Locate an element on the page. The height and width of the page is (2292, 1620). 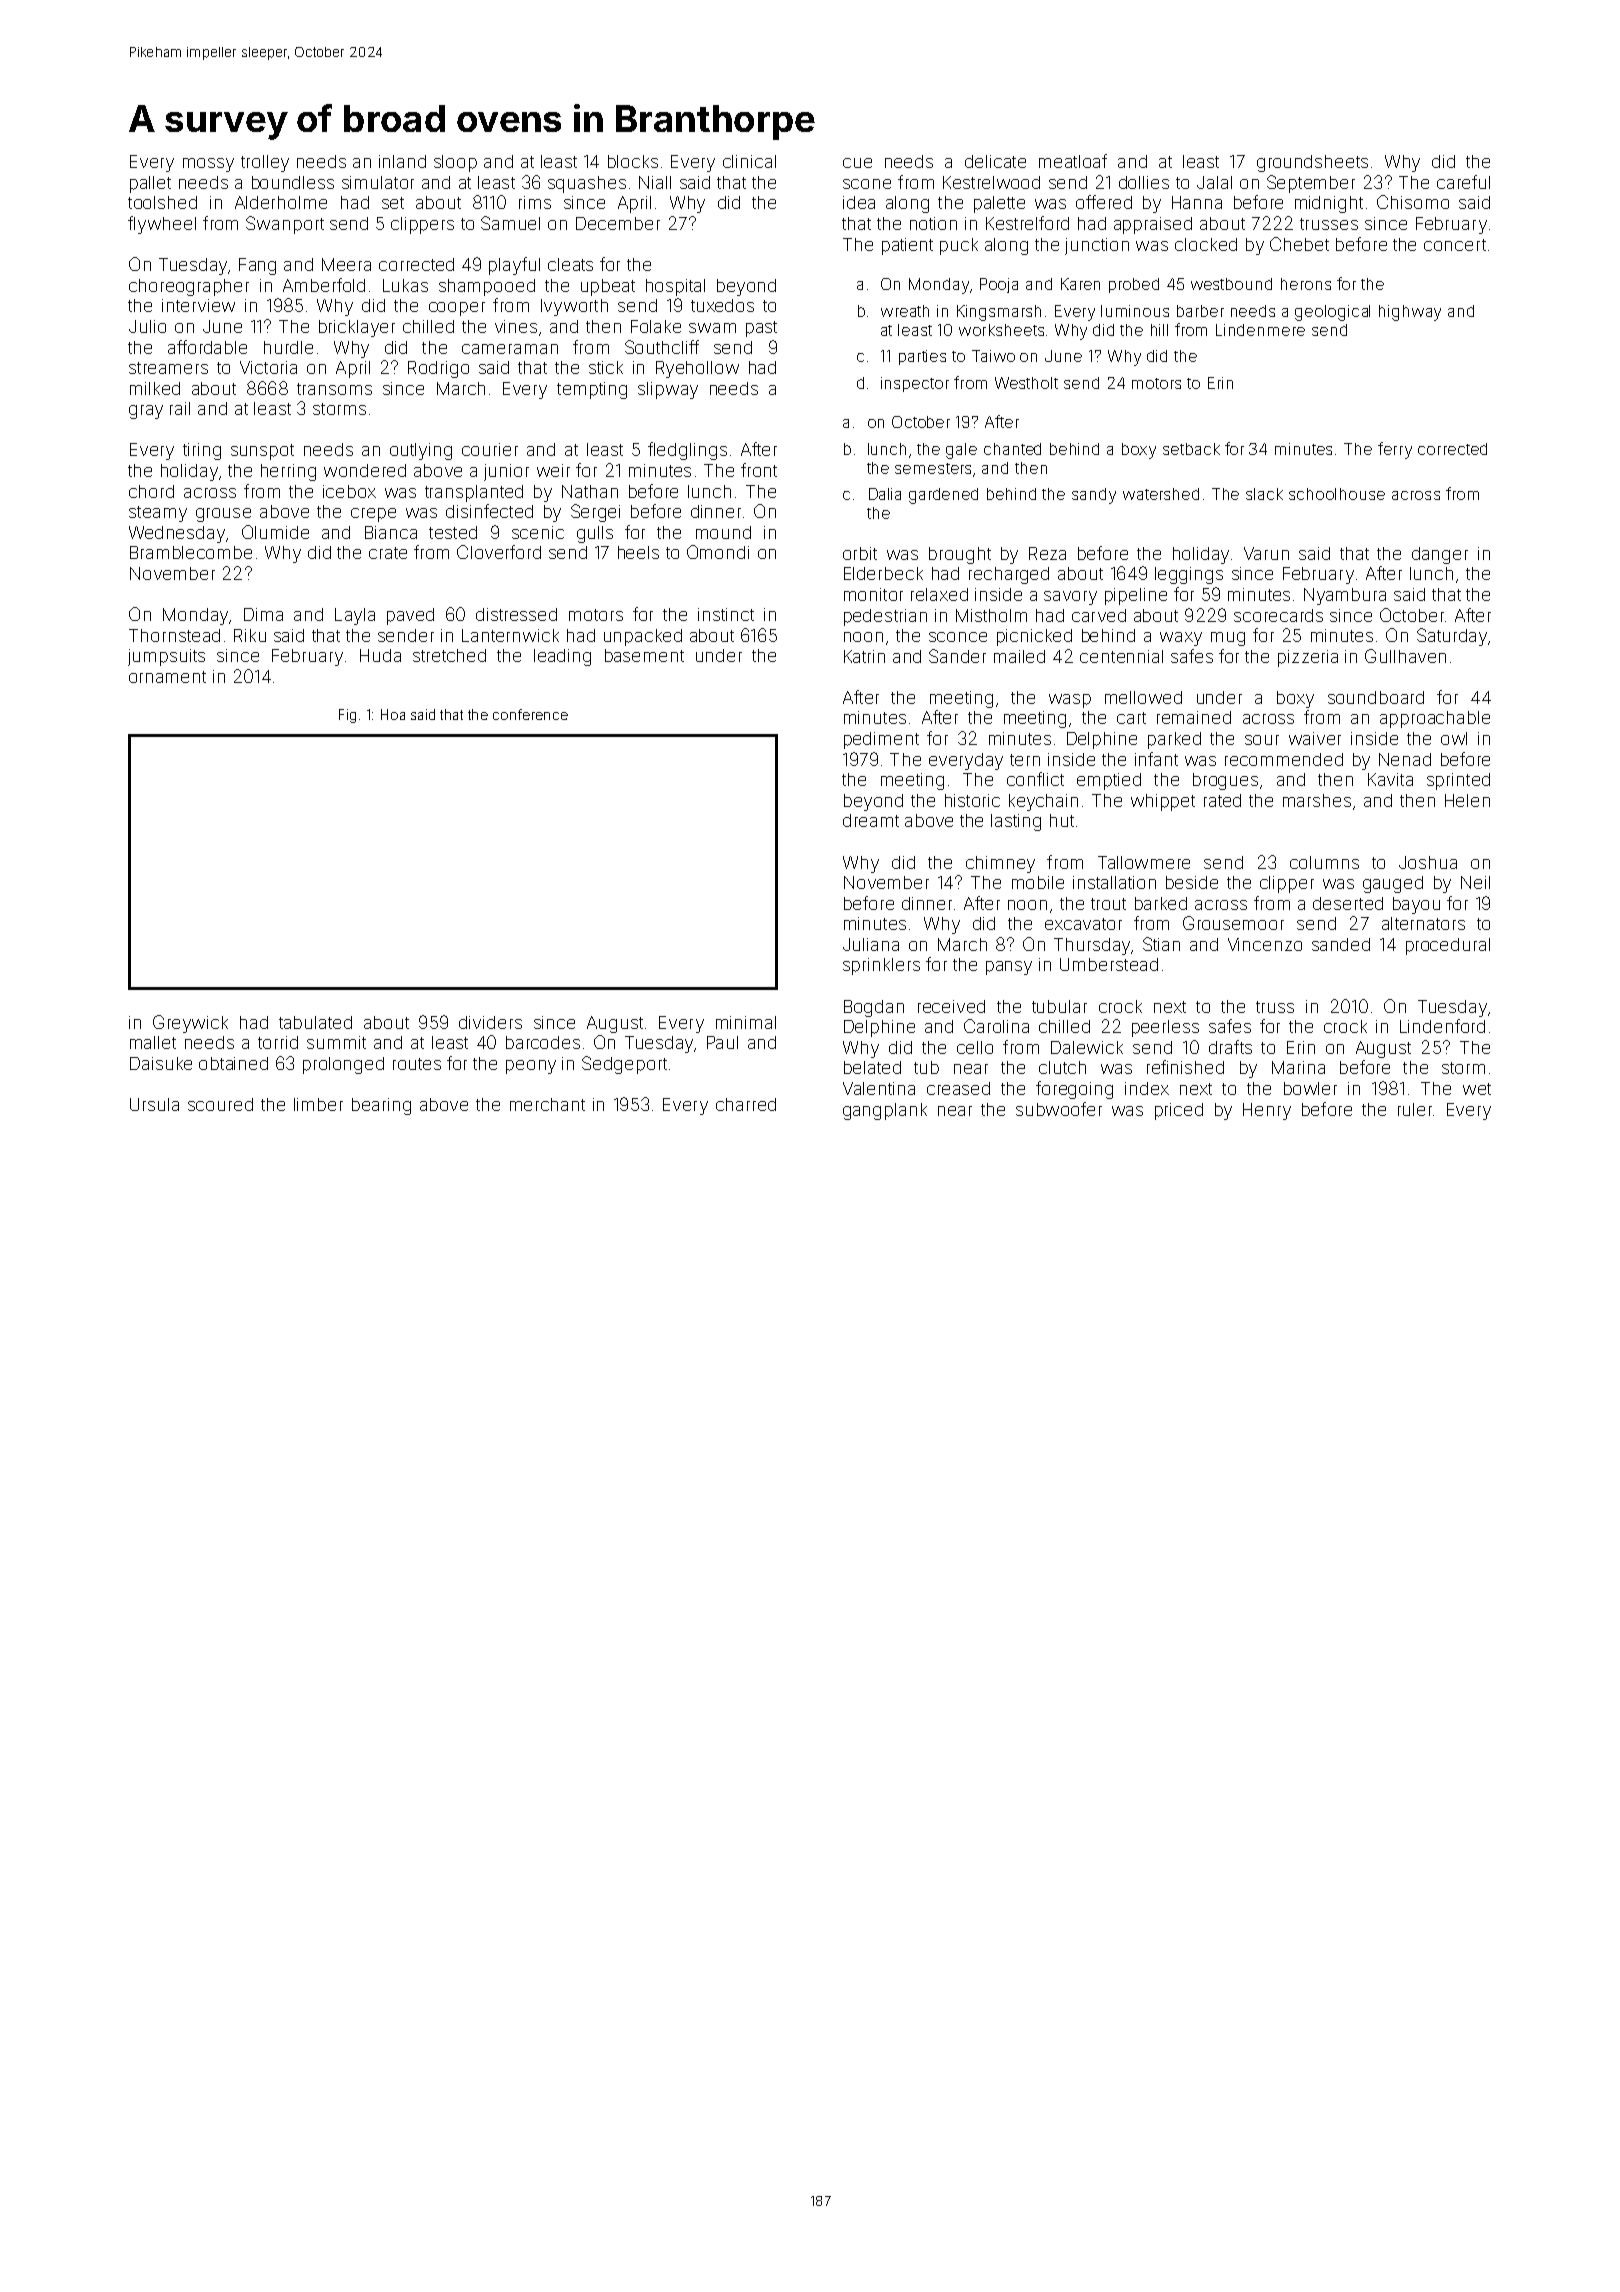
gangplank is located at coordinates (885, 1111).
